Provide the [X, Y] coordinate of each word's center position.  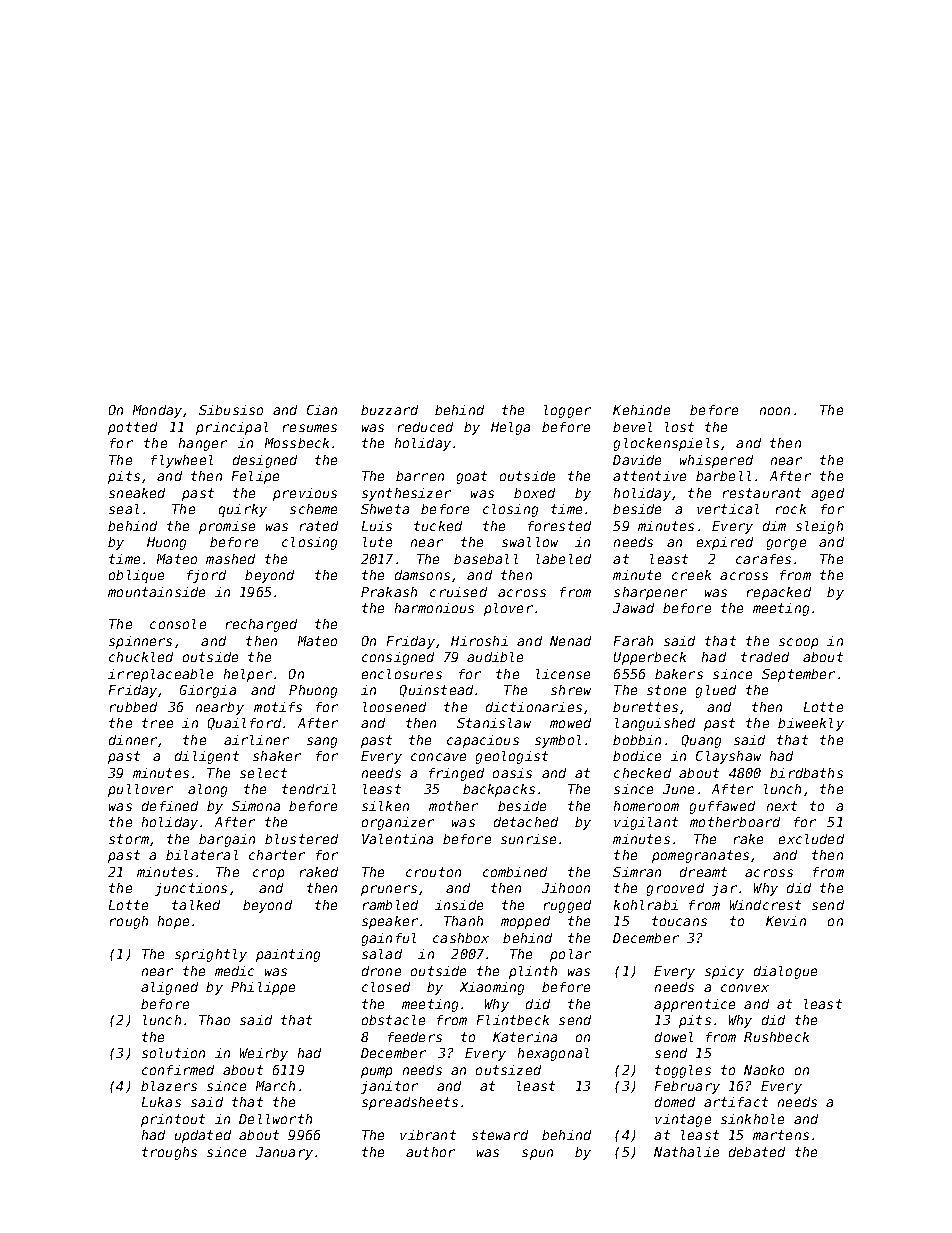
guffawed [722, 807]
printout [173, 1120]
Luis [377, 526]
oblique [136, 576]
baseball [486, 559]
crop [268, 874]
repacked [779, 593]
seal [124, 509]
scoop [798, 643]
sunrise [528, 839]
